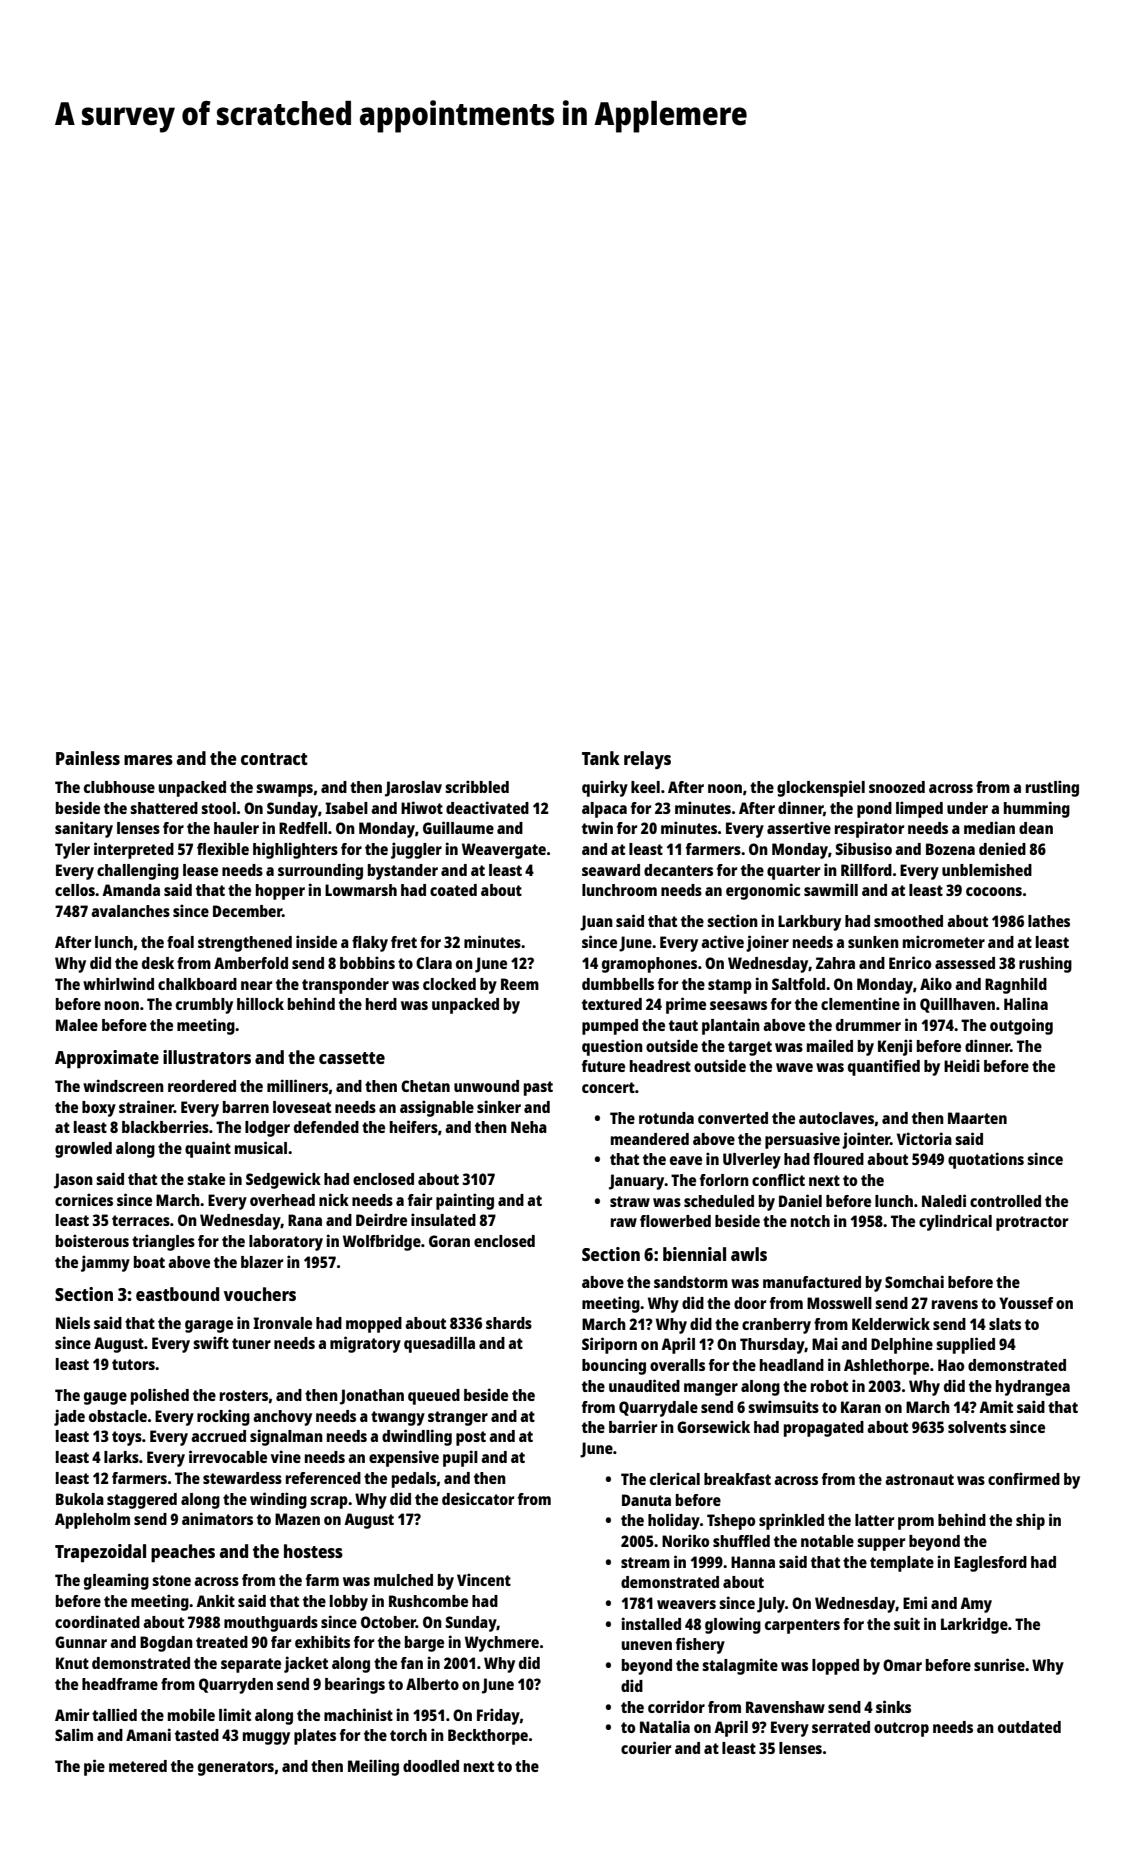 The image size is (1137, 1873). What do you see at coordinates (236, 1768) in the screenshot?
I see `generators` at bounding box center [236, 1768].
